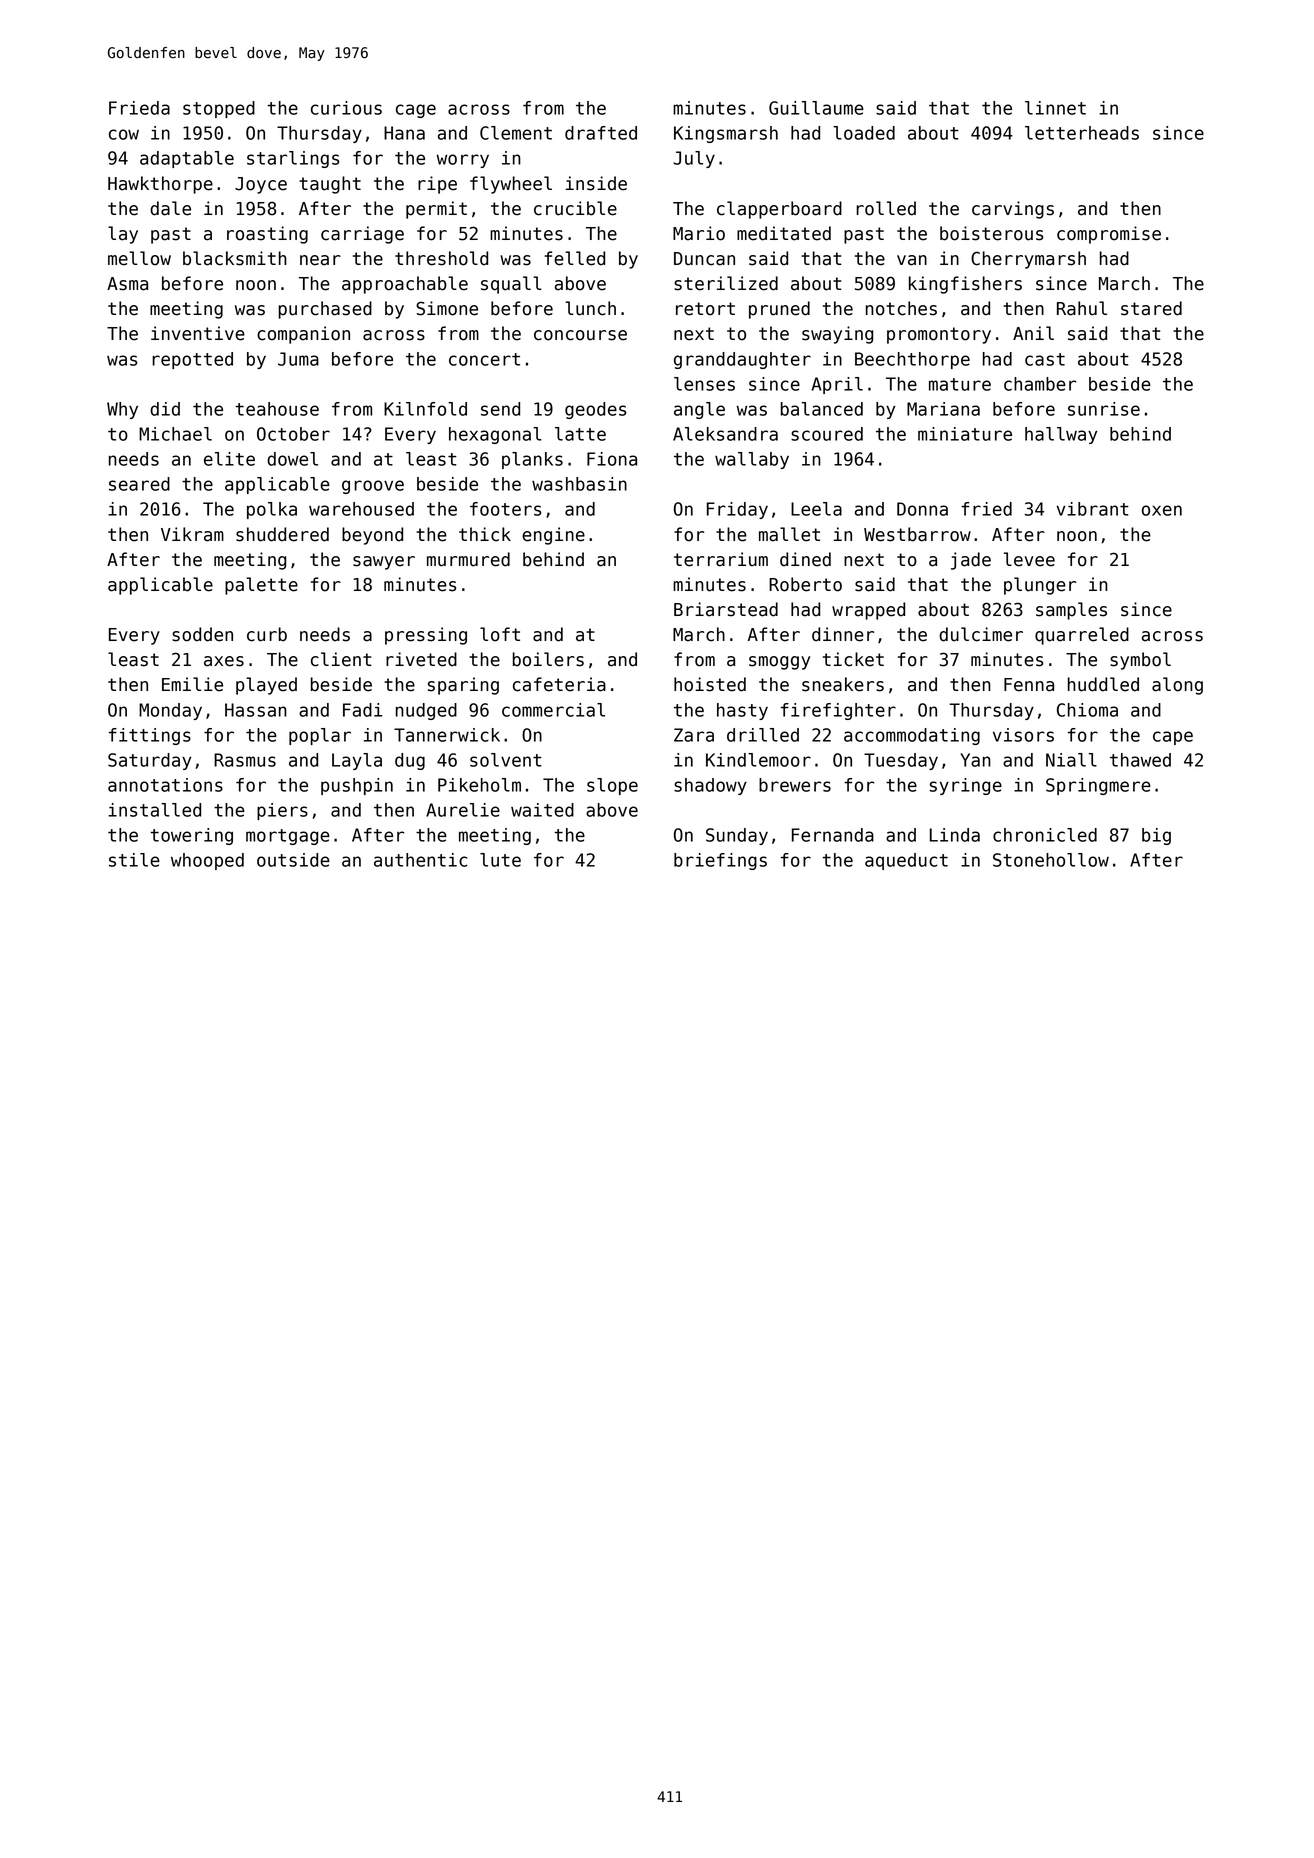 The width and height of the screenshot is (1314, 1858). What do you see at coordinates (1071, 611) in the screenshot?
I see `samples` at bounding box center [1071, 611].
